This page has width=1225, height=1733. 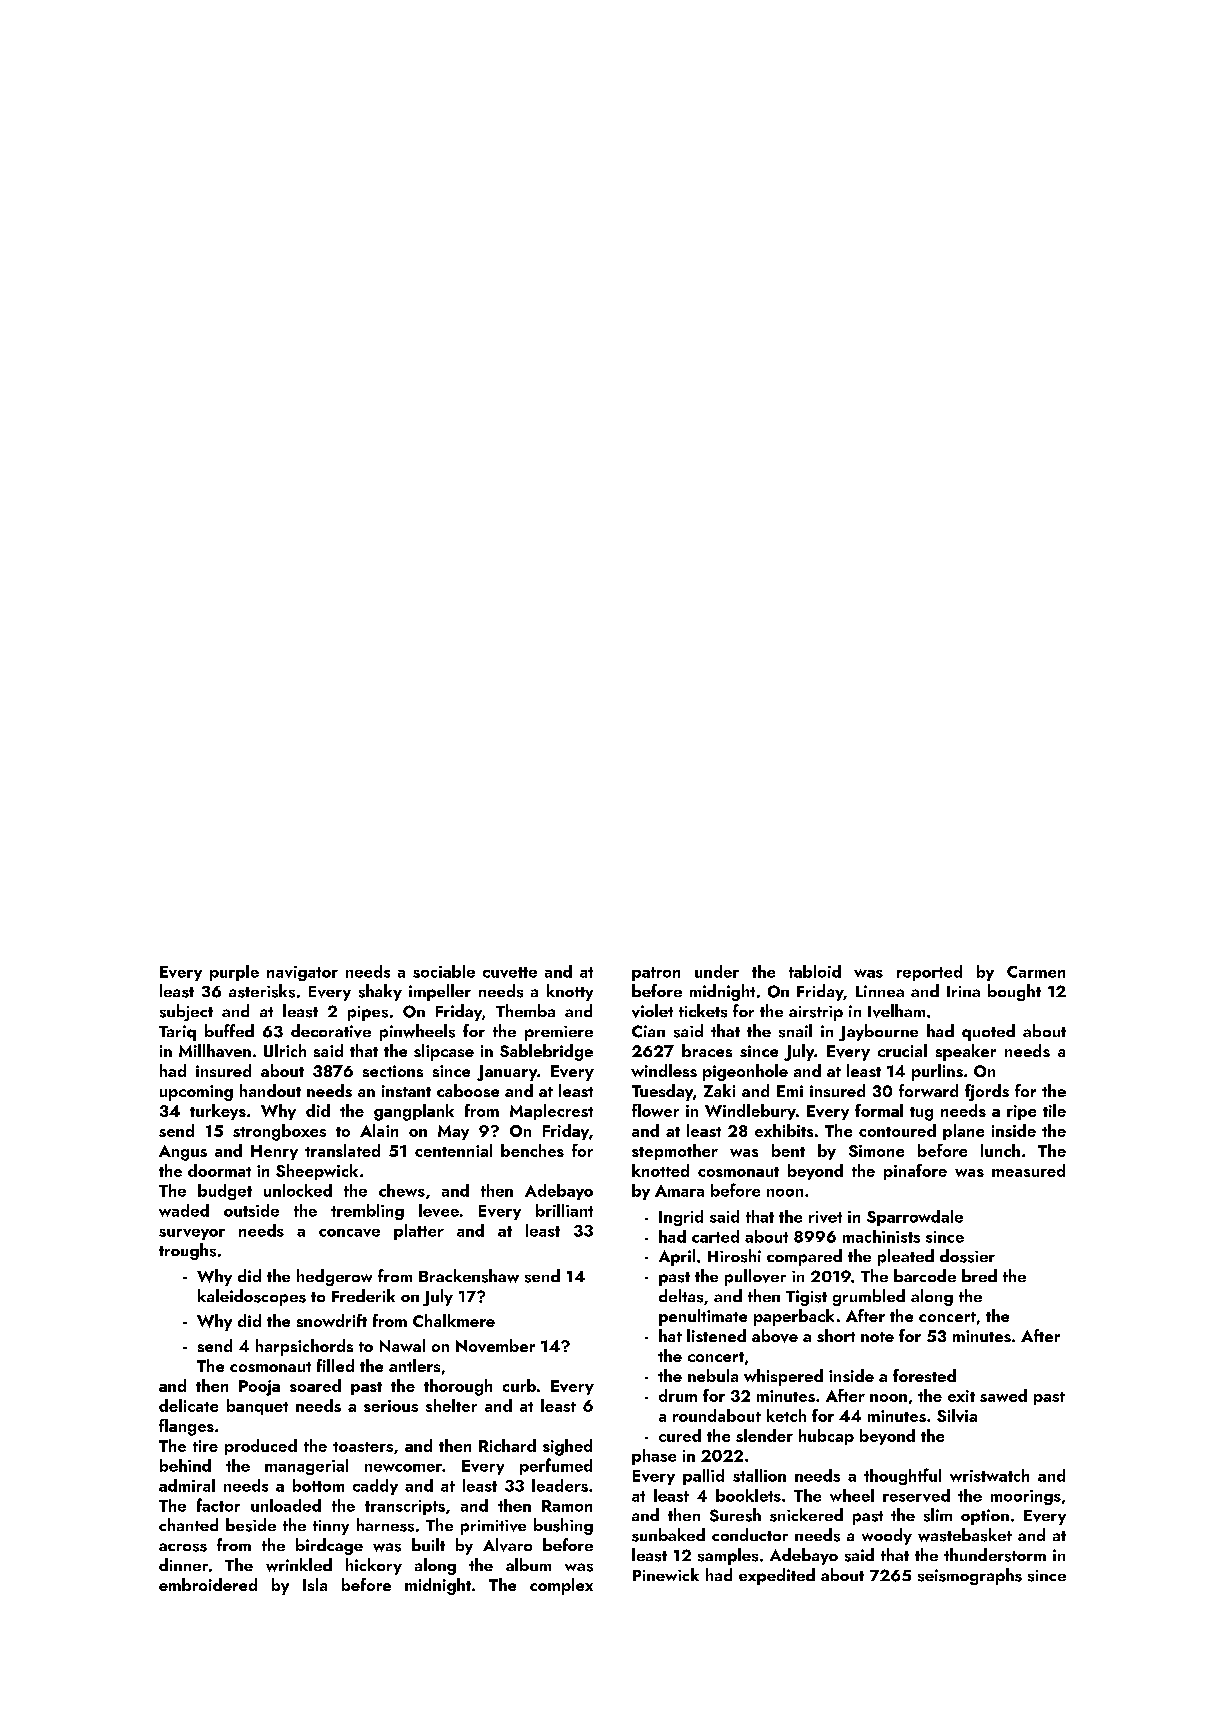 I want to click on curb, so click(x=519, y=1385).
